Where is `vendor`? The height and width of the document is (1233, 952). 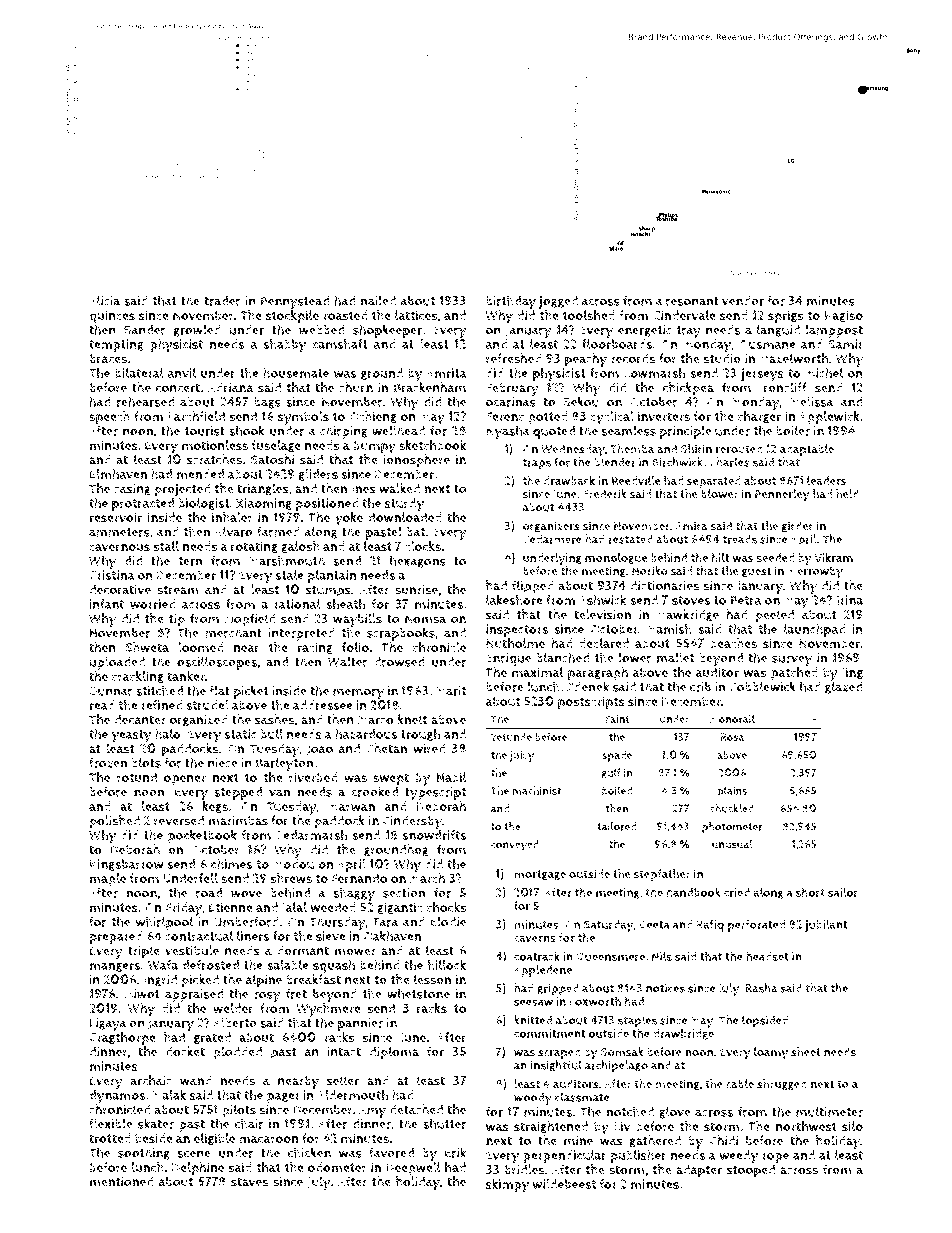 vendor is located at coordinates (743, 301).
